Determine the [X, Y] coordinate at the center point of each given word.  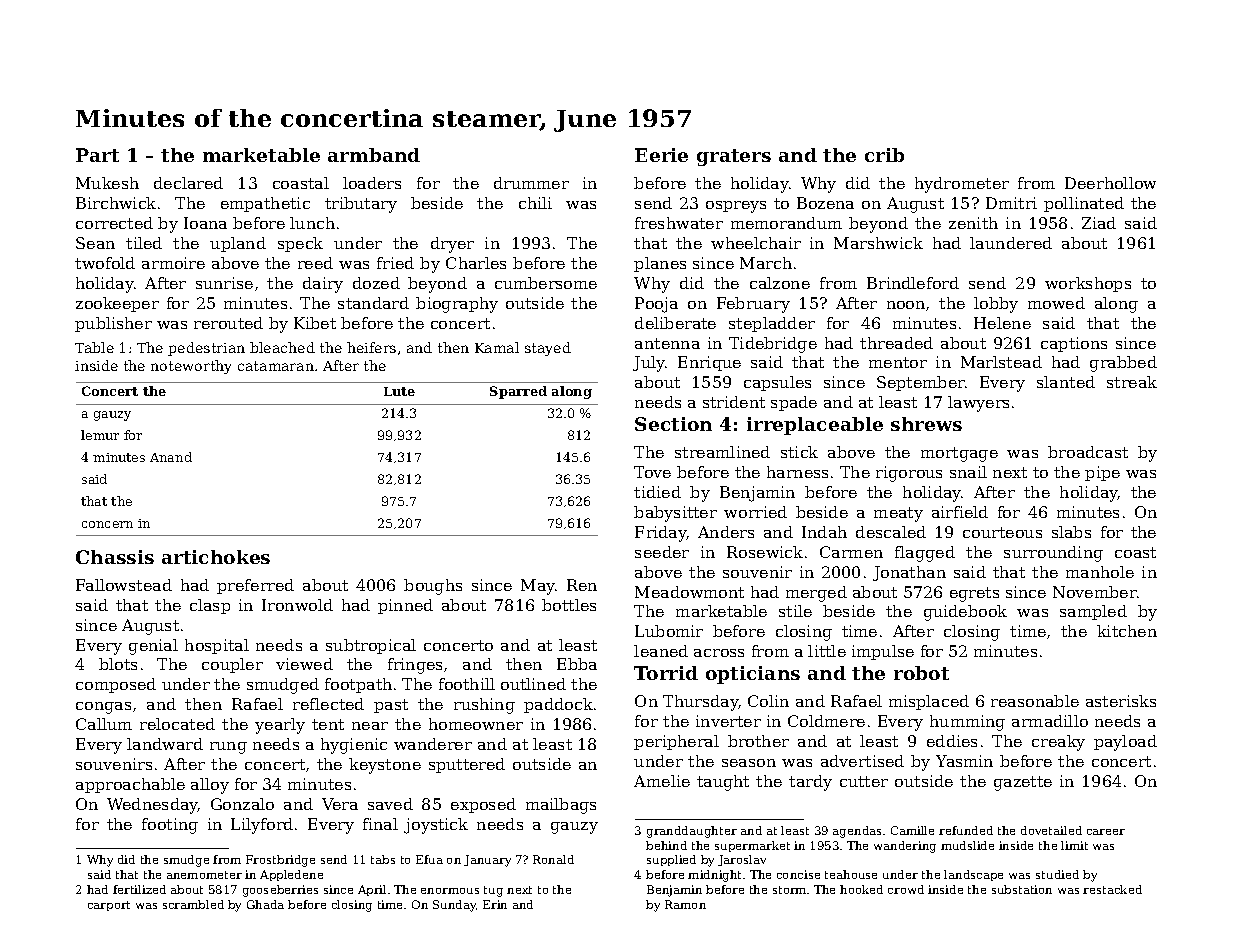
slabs [1071, 532]
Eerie [661, 155]
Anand [171, 457]
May [538, 587]
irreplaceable [815, 426]
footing [170, 826]
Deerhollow [1110, 183]
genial [153, 647]
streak [1132, 382]
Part [97, 155]
